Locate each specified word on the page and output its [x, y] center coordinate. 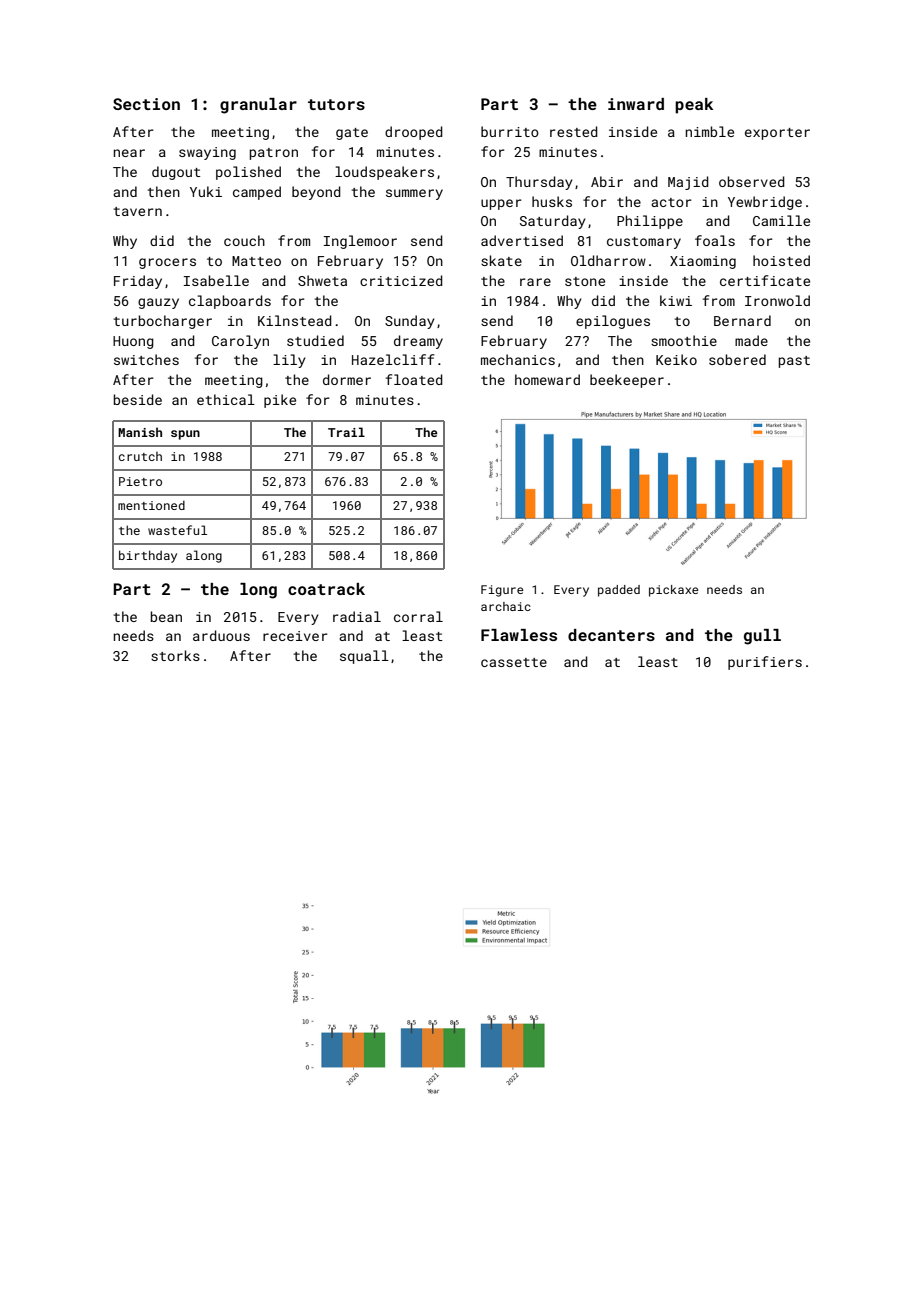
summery [414, 194]
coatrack [326, 589]
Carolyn [240, 342]
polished [248, 173]
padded [619, 591]
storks [175, 655]
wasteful [177, 530]
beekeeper [627, 381]
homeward [547, 379]
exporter [777, 134]
